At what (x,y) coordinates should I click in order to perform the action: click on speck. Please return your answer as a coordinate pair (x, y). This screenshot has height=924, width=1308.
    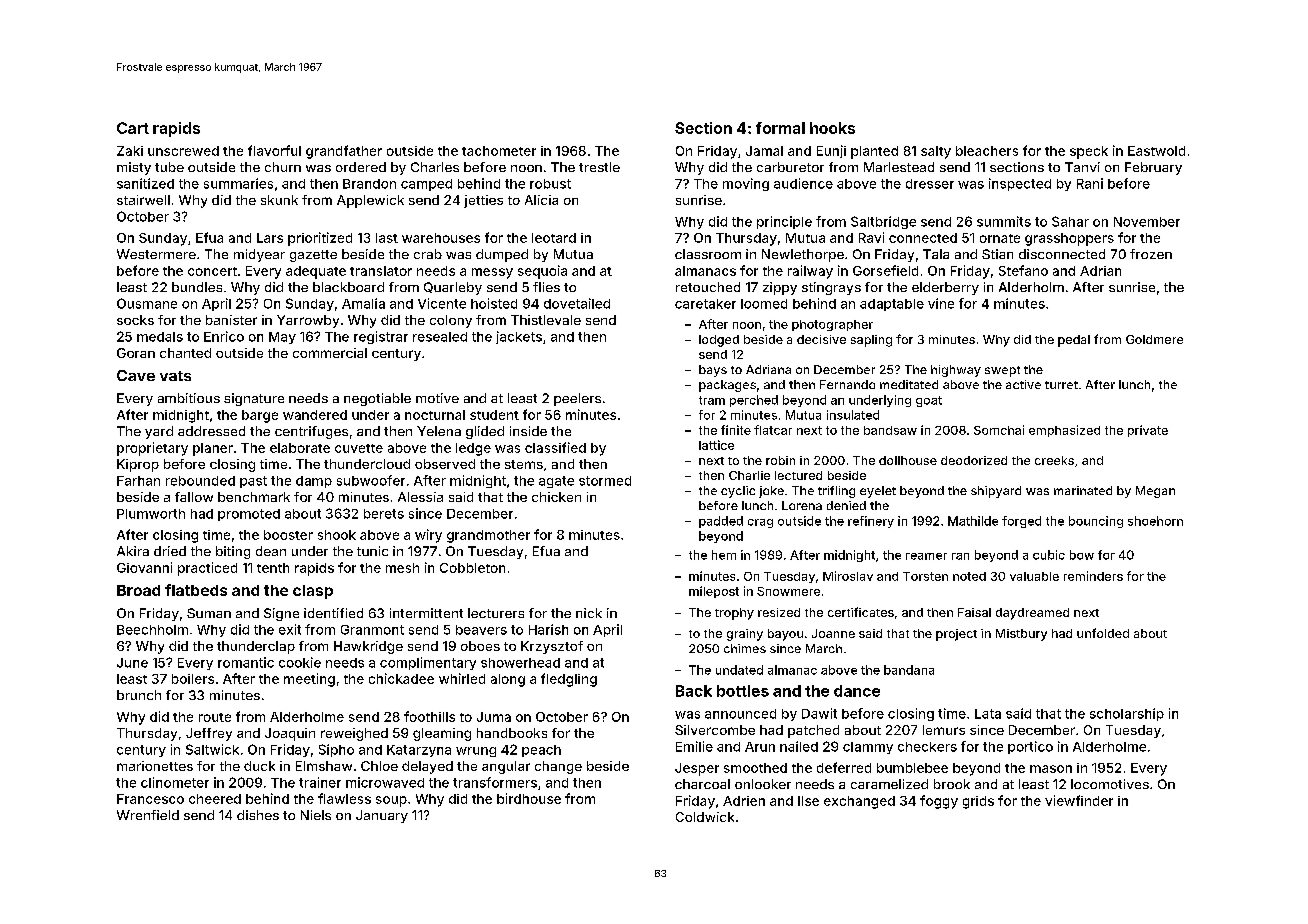
    Looking at the image, I should click on (1089, 152).
